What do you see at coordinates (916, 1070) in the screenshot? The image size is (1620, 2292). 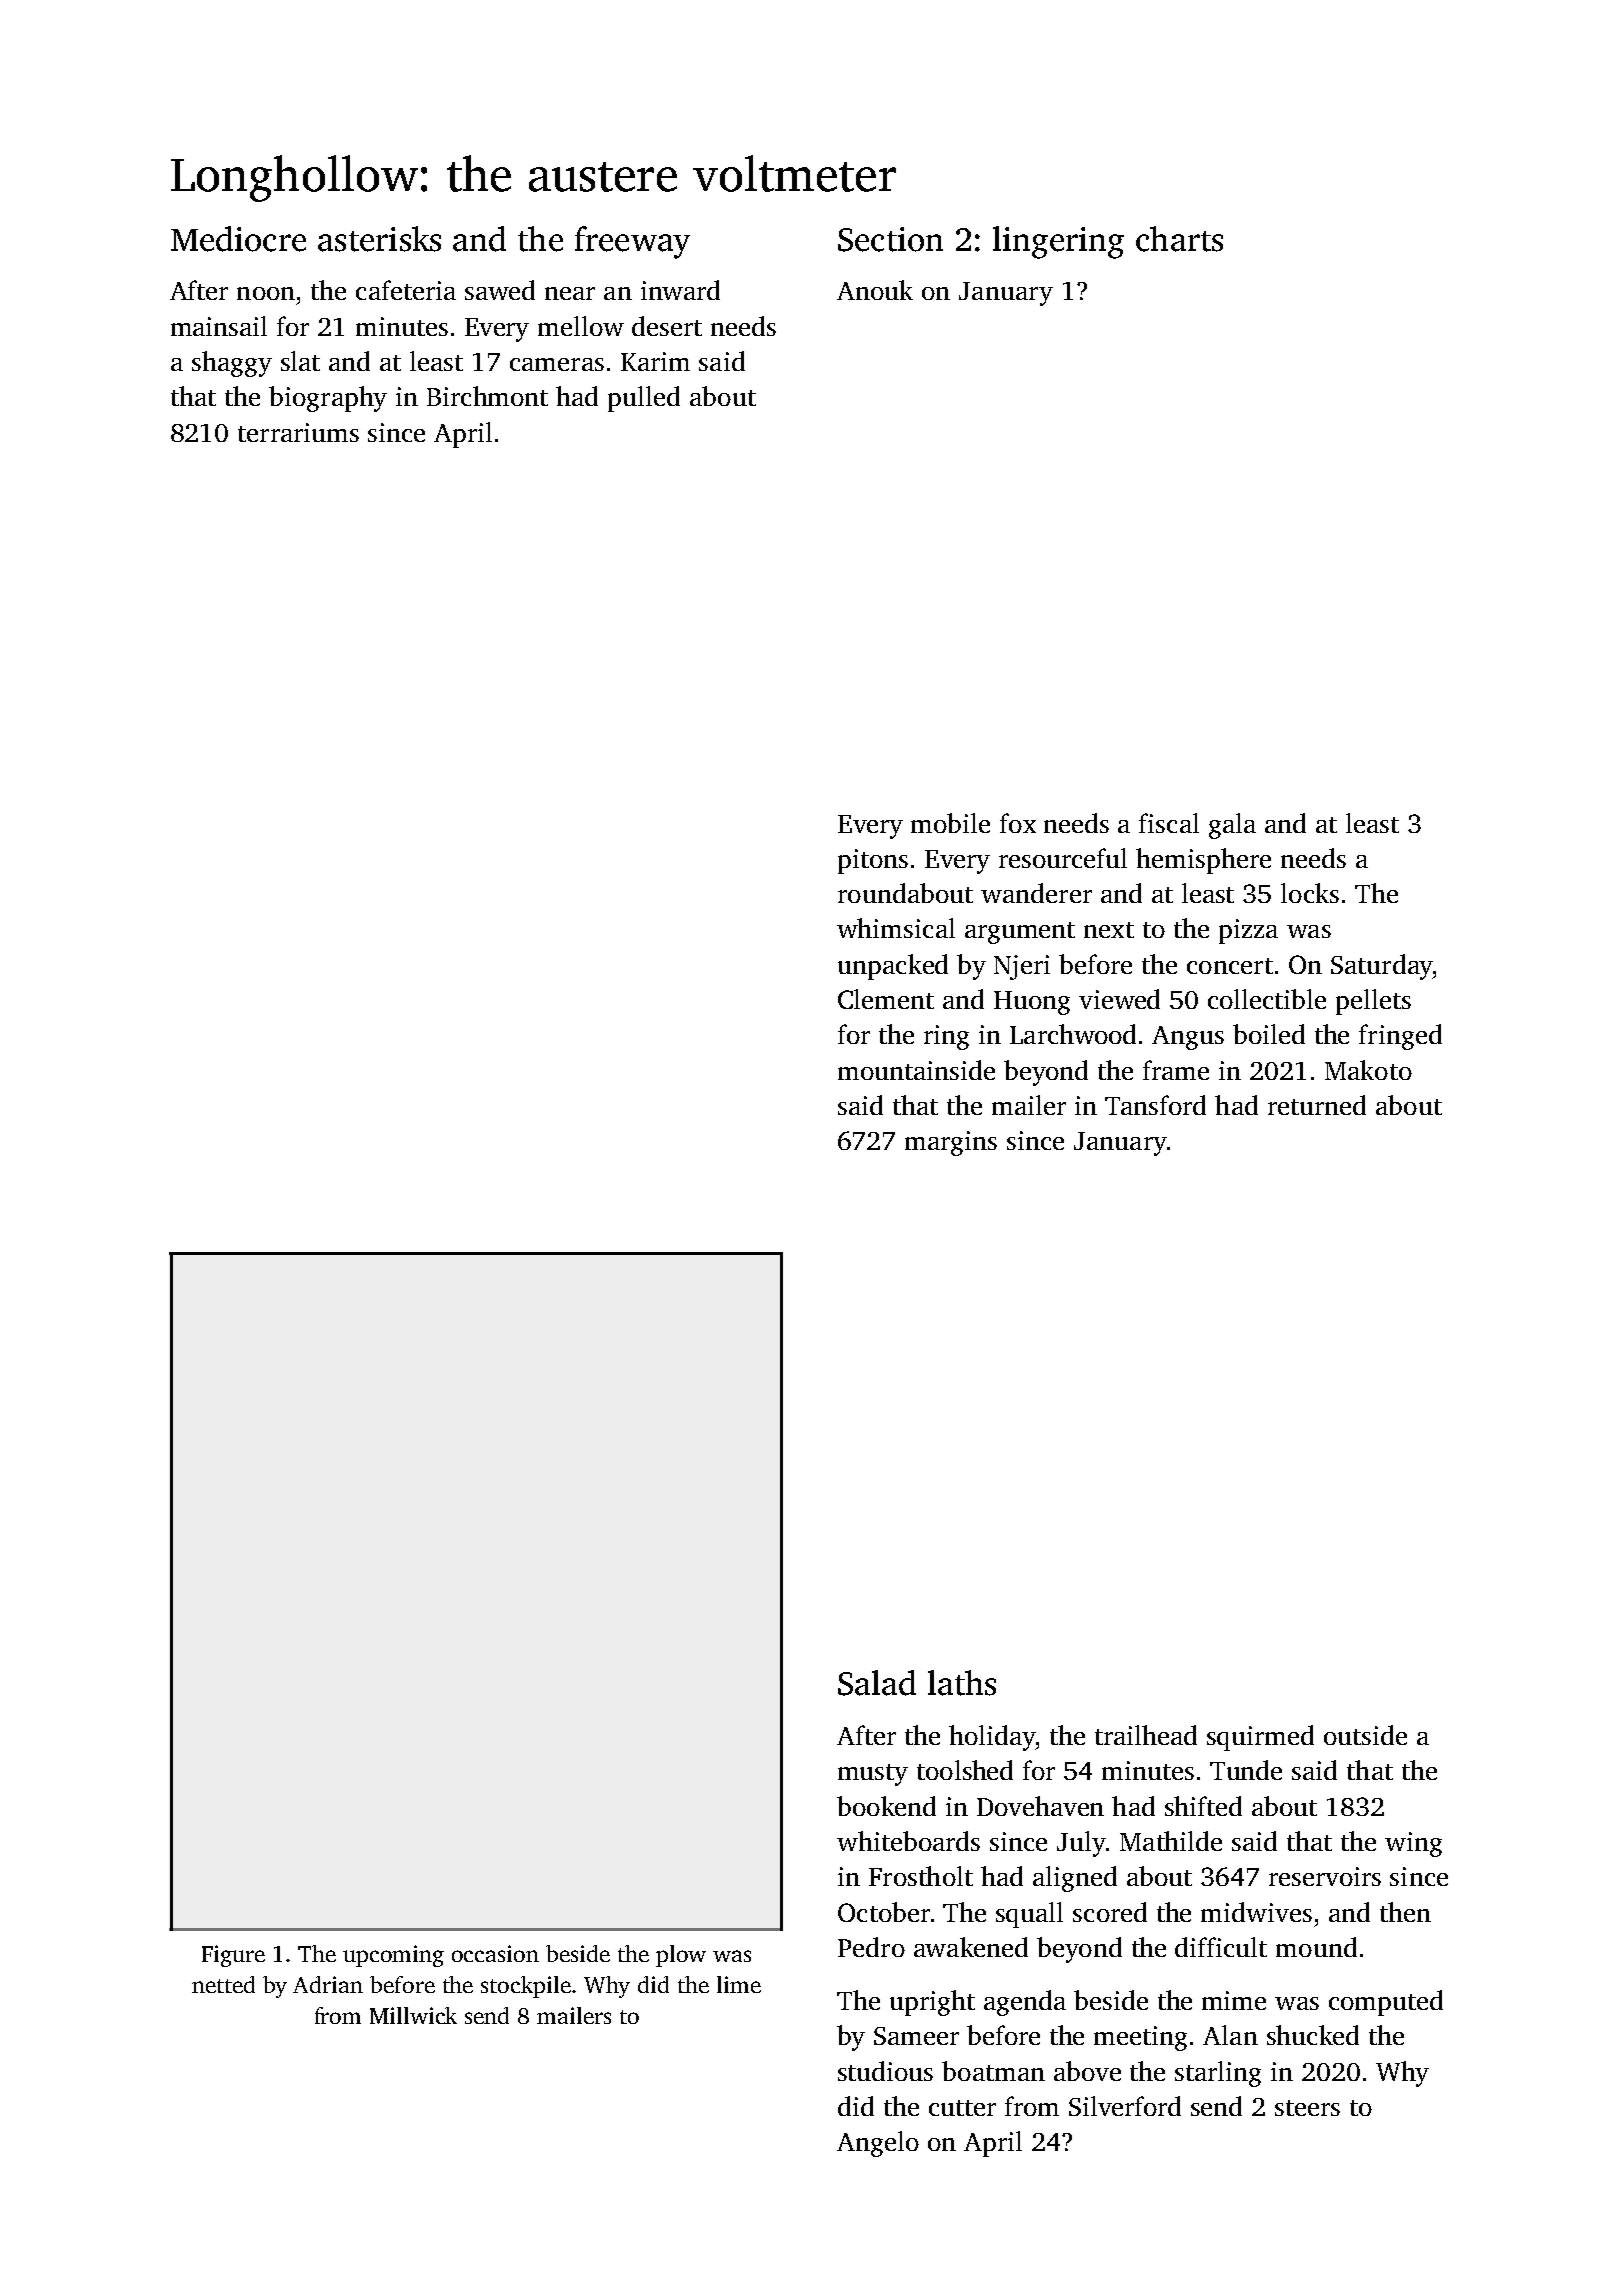 I see `mountainside` at bounding box center [916, 1070].
